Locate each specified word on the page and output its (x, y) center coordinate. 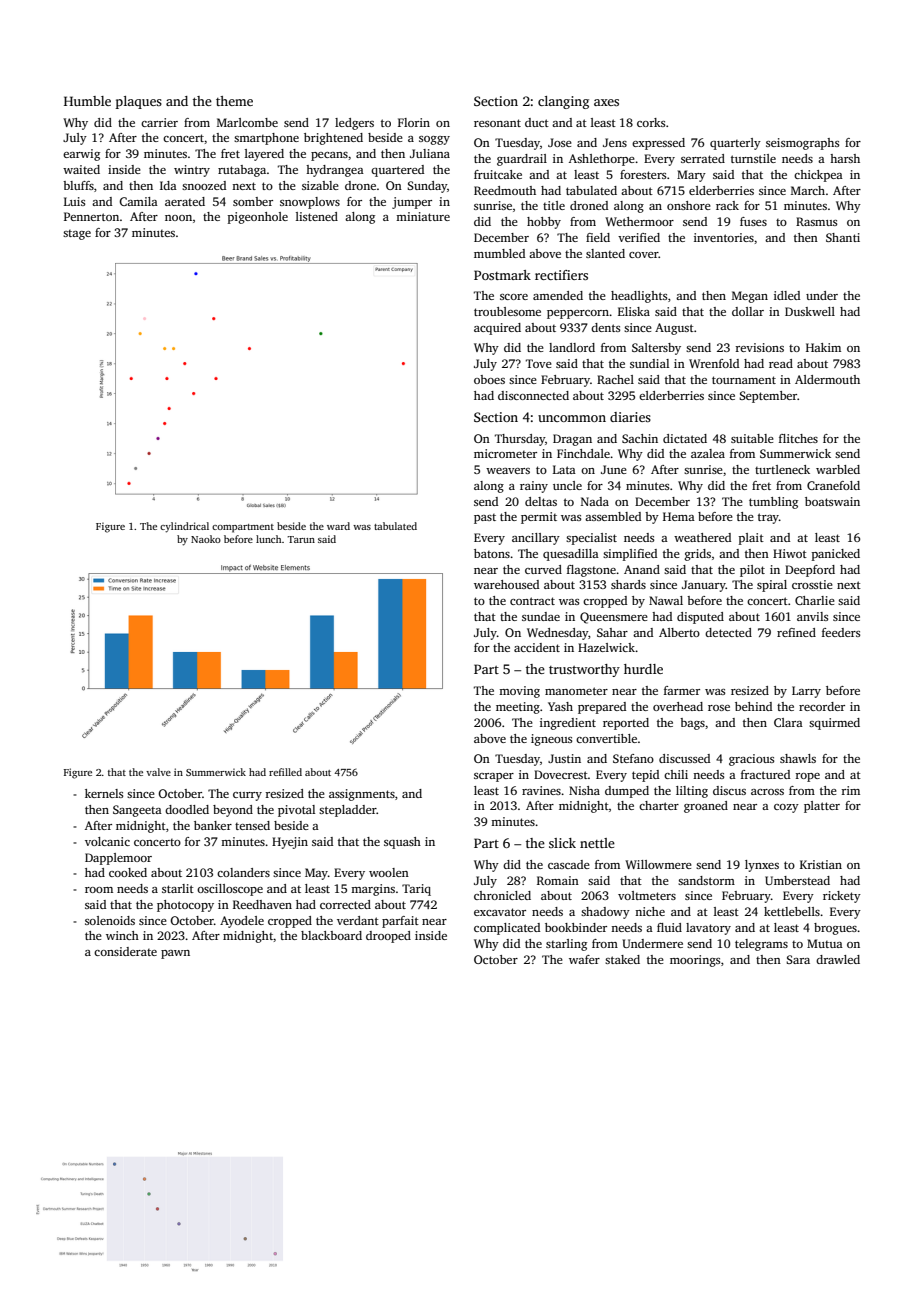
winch (122, 935)
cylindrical (184, 527)
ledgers (354, 124)
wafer (584, 959)
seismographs (802, 144)
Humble (87, 101)
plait (751, 539)
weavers (508, 471)
